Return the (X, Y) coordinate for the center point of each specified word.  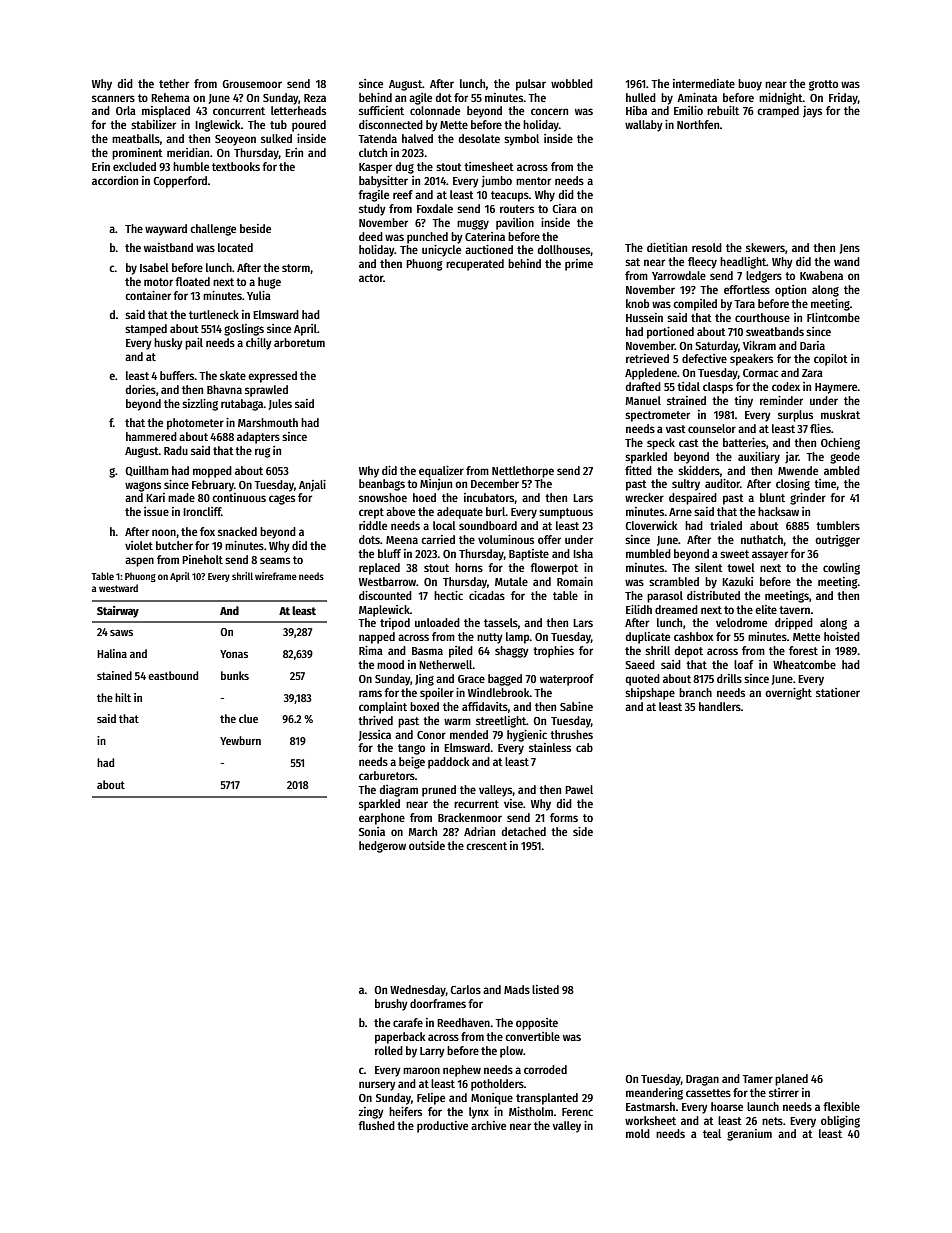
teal (712, 1133)
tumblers (838, 525)
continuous (239, 497)
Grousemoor (252, 84)
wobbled (572, 83)
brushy (391, 1005)
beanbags (382, 485)
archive (488, 1125)
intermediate (704, 83)
